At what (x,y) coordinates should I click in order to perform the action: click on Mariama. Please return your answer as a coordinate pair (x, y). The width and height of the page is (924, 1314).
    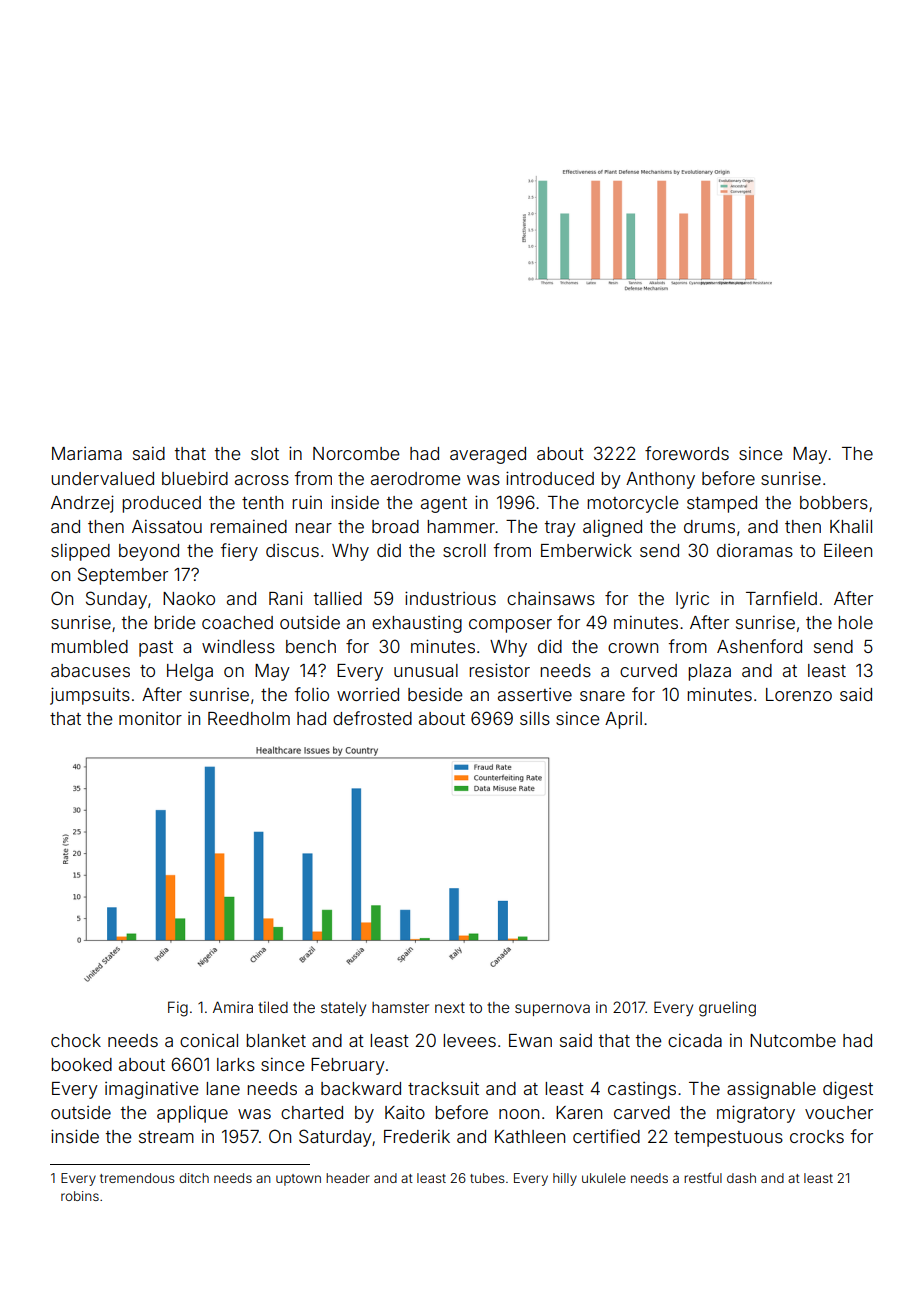
    Looking at the image, I should click on (87, 453).
